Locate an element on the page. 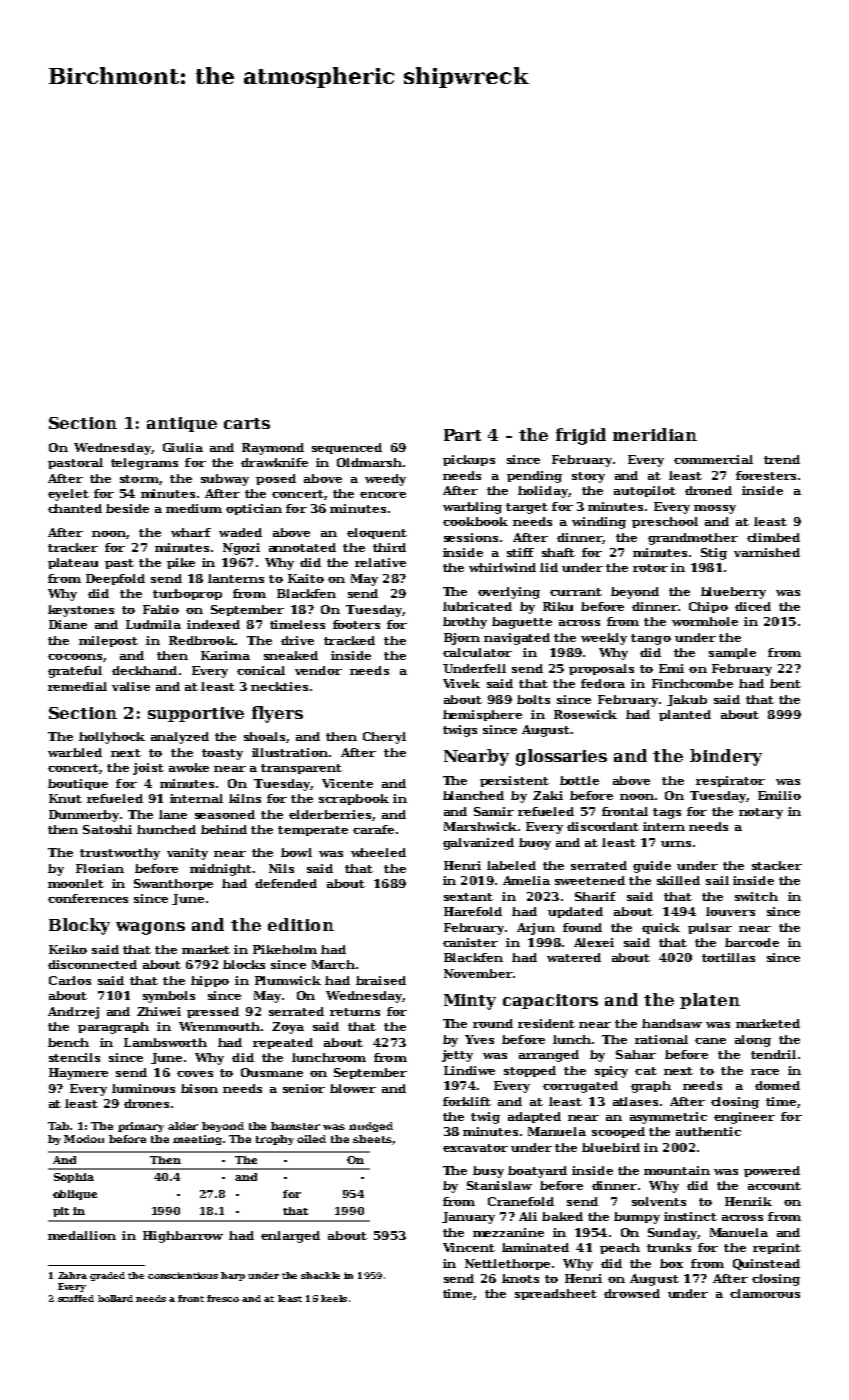 This page has width=849, height=1400. Cheryl is located at coordinates (384, 738).
